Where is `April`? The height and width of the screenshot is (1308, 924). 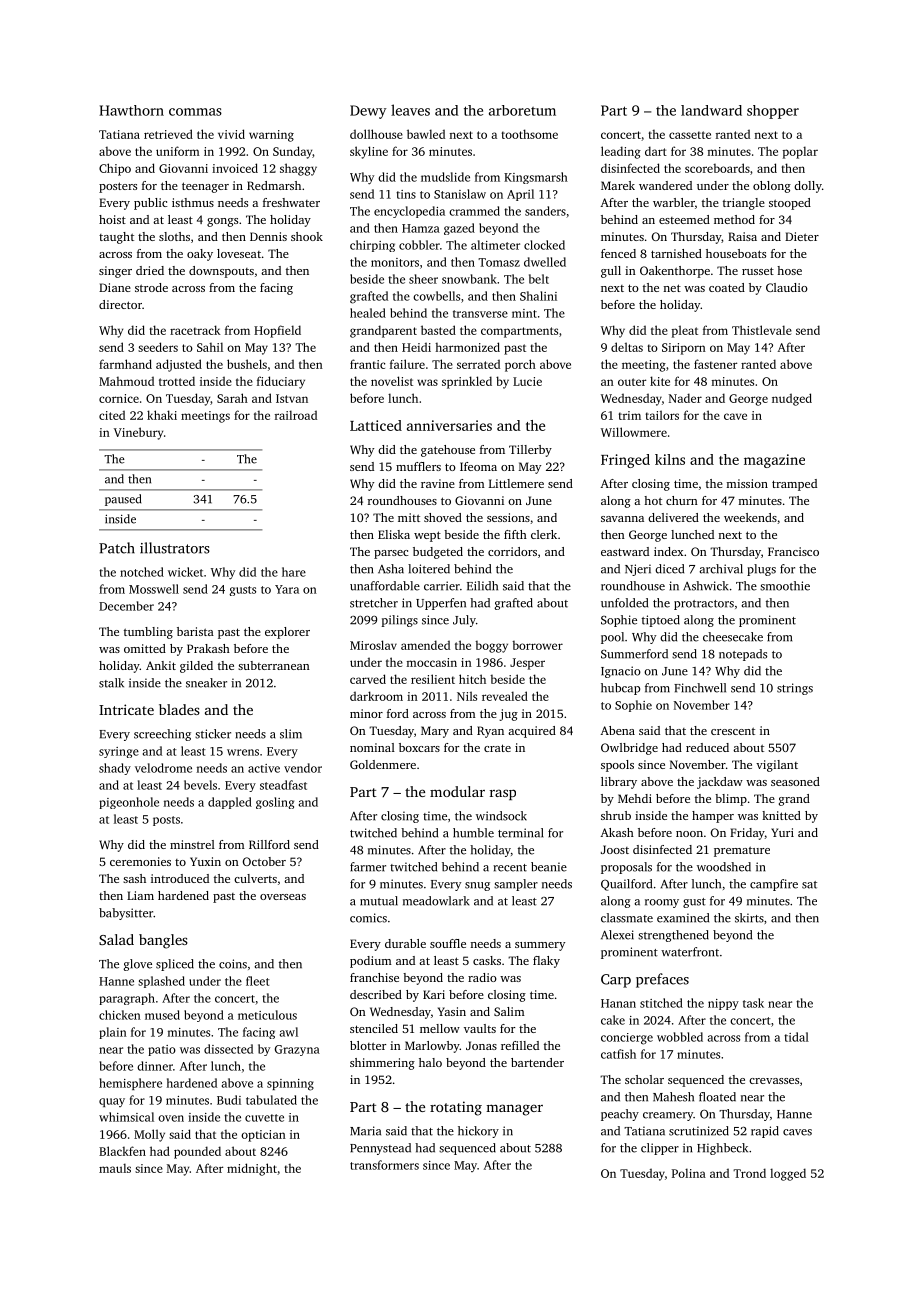 April is located at coordinates (520, 195).
